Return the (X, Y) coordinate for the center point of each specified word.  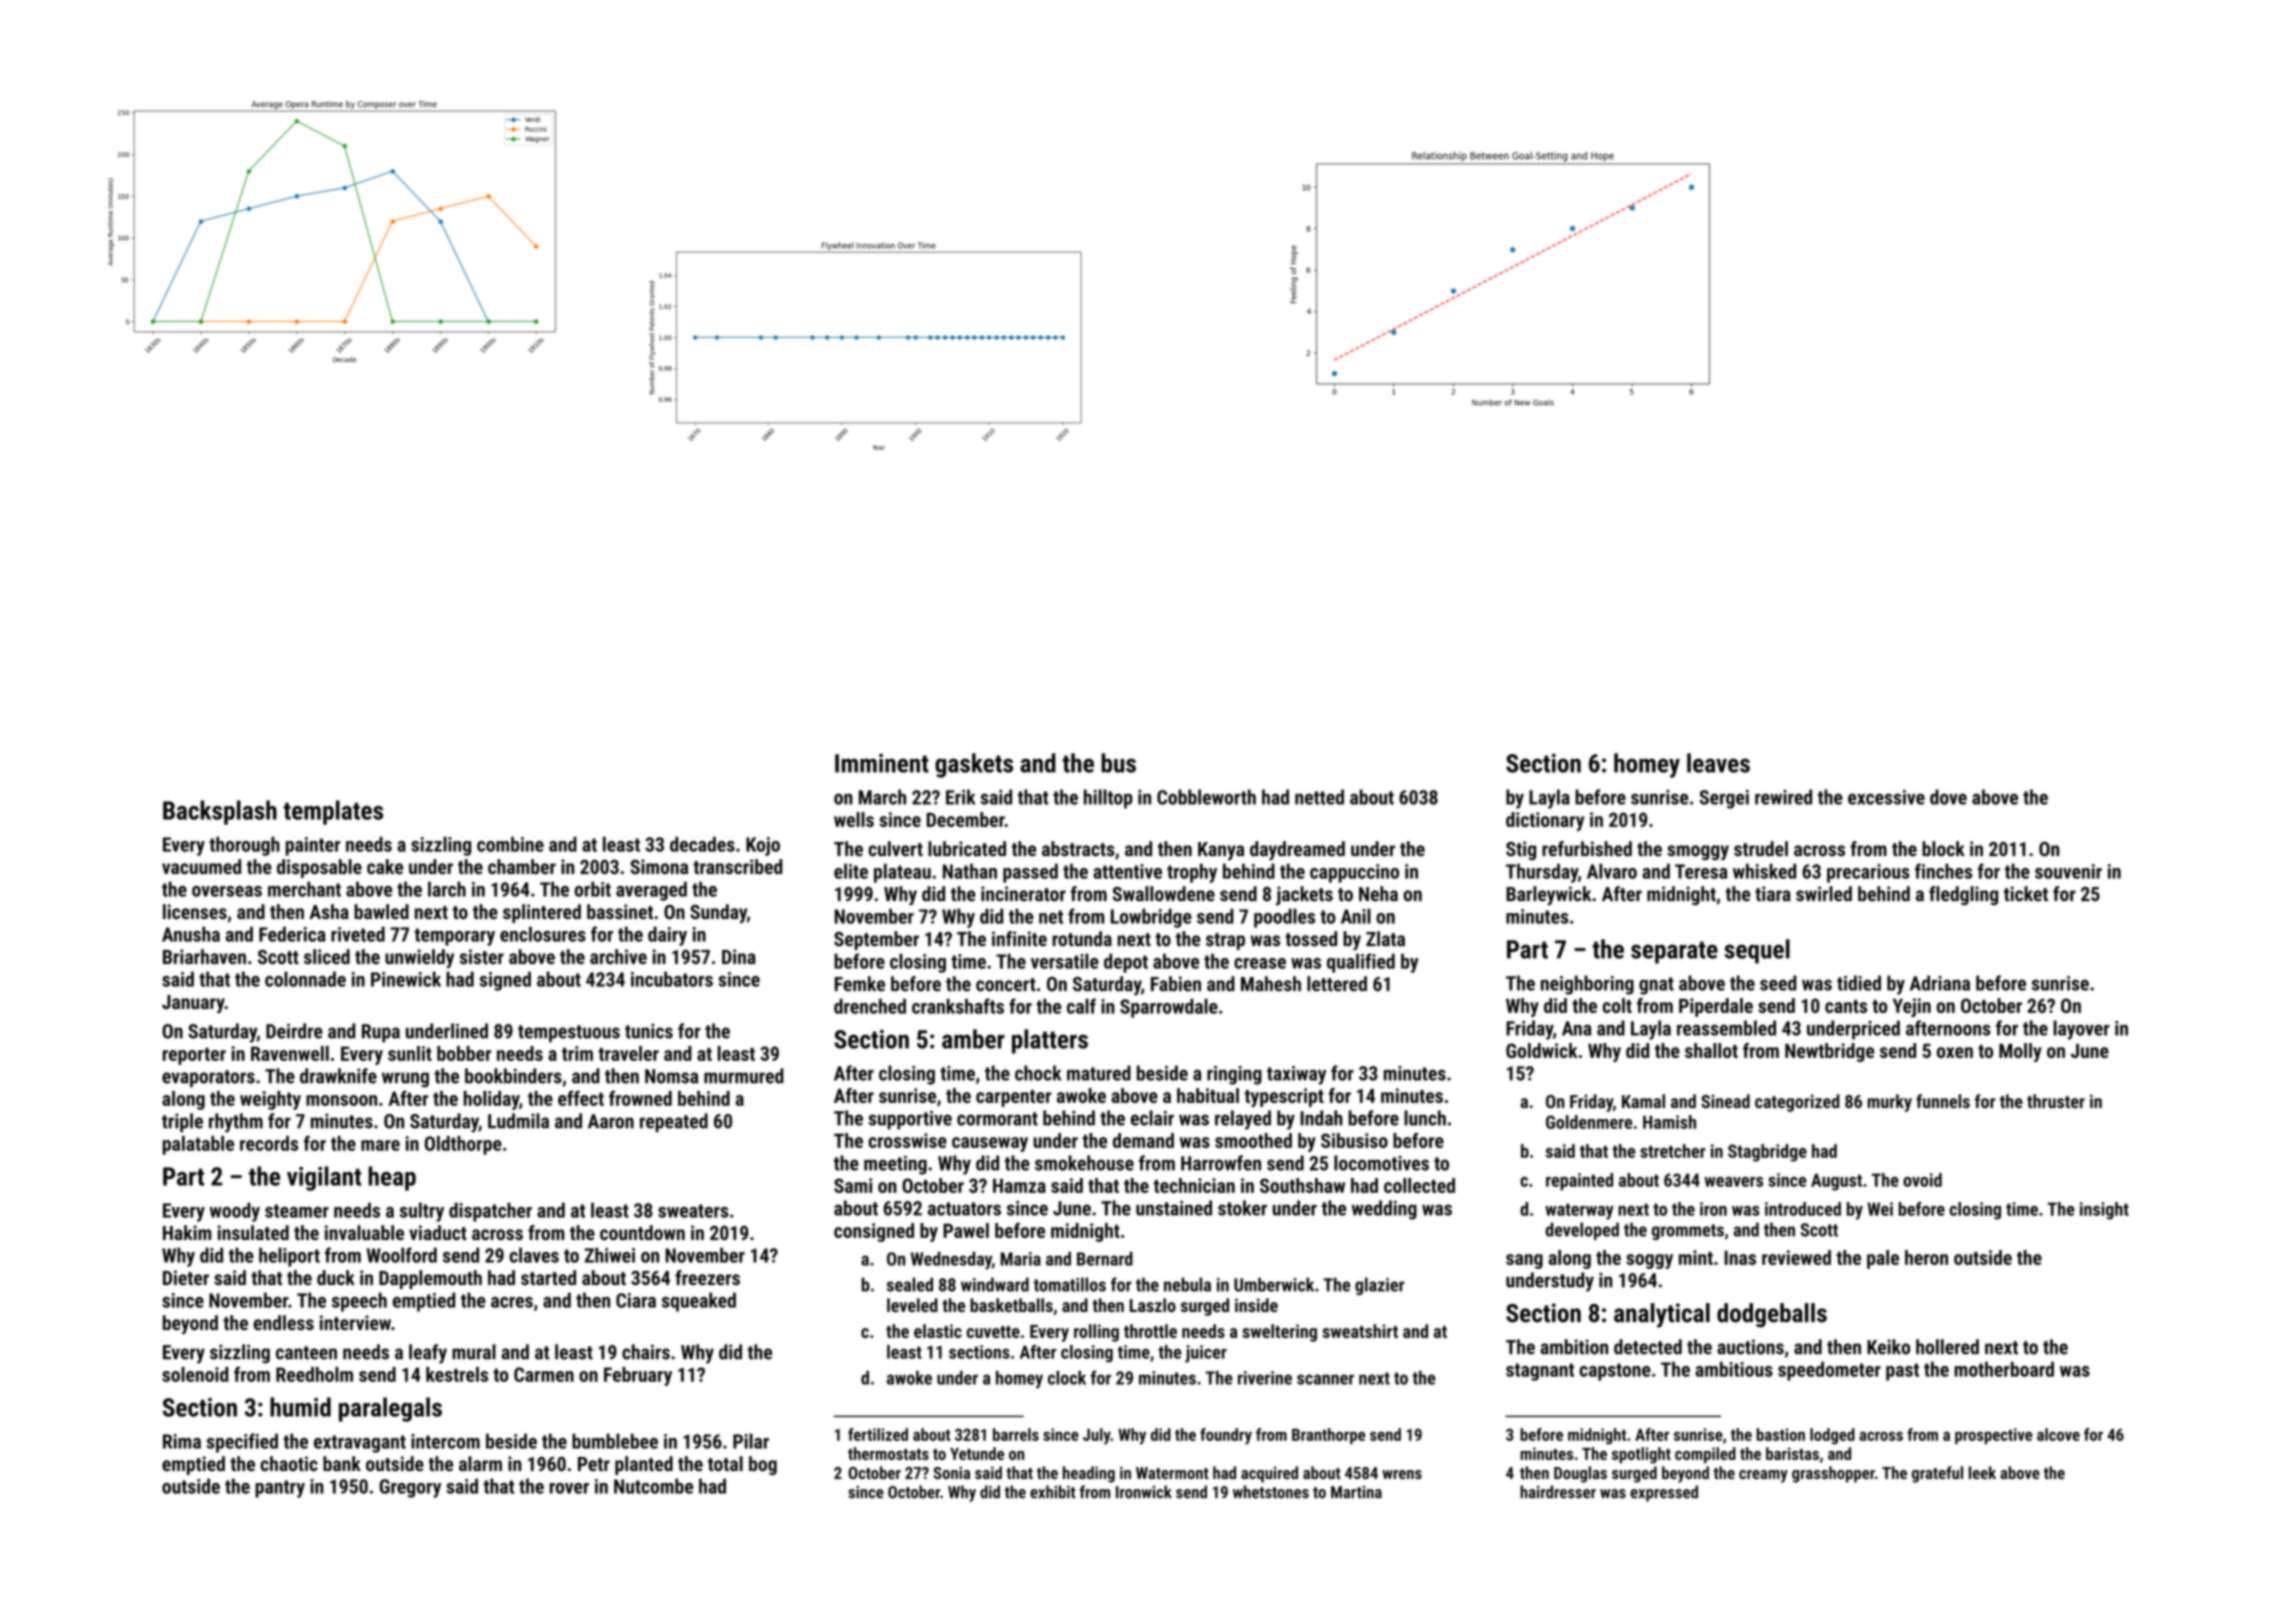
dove (1948, 797)
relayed (1243, 1120)
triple (182, 1122)
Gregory (410, 1488)
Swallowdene (1163, 894)
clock (1067, 1378)
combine (510, 844)
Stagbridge (1767, 1153)
